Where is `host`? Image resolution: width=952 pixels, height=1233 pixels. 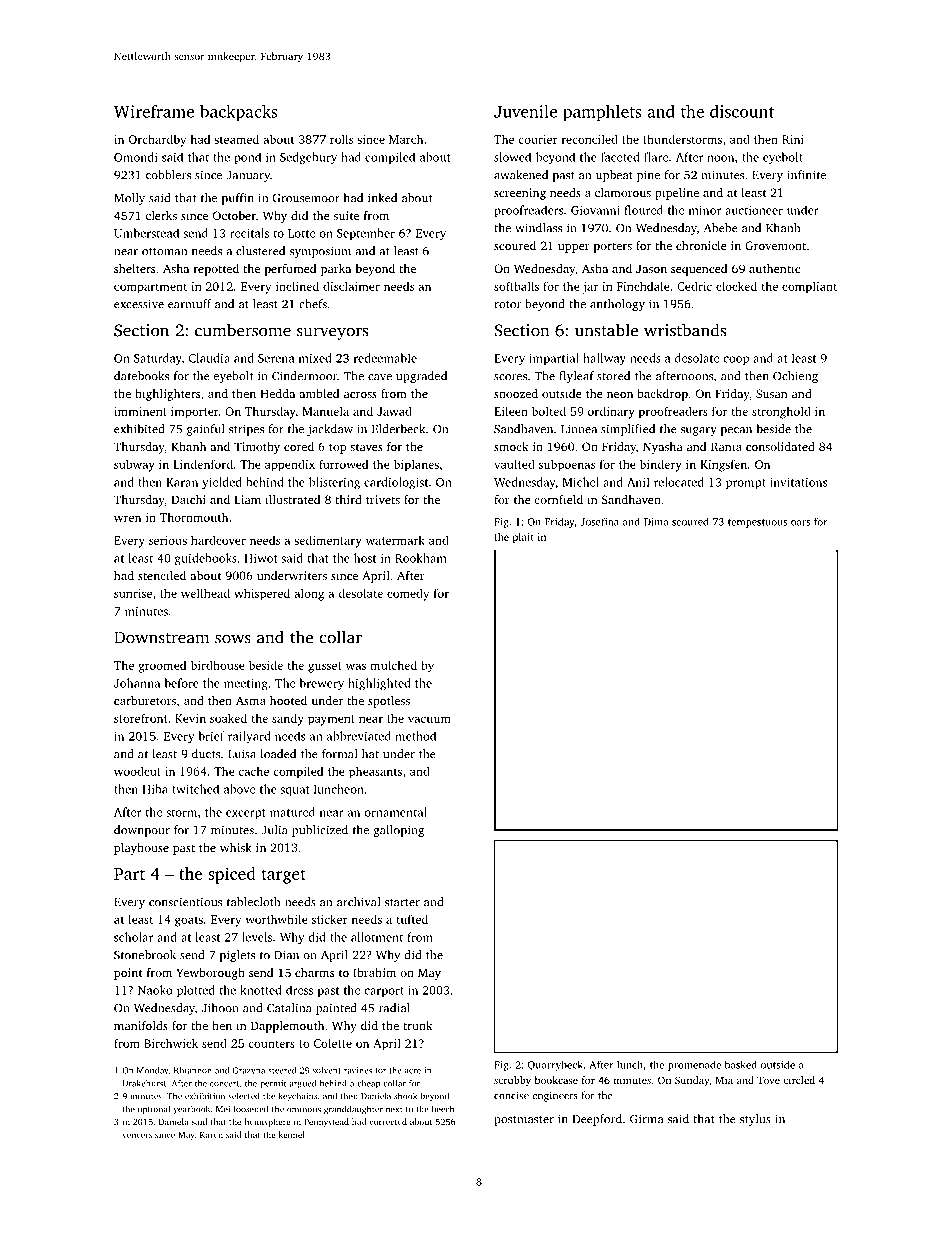 host is located at coordinates (365, 558).
